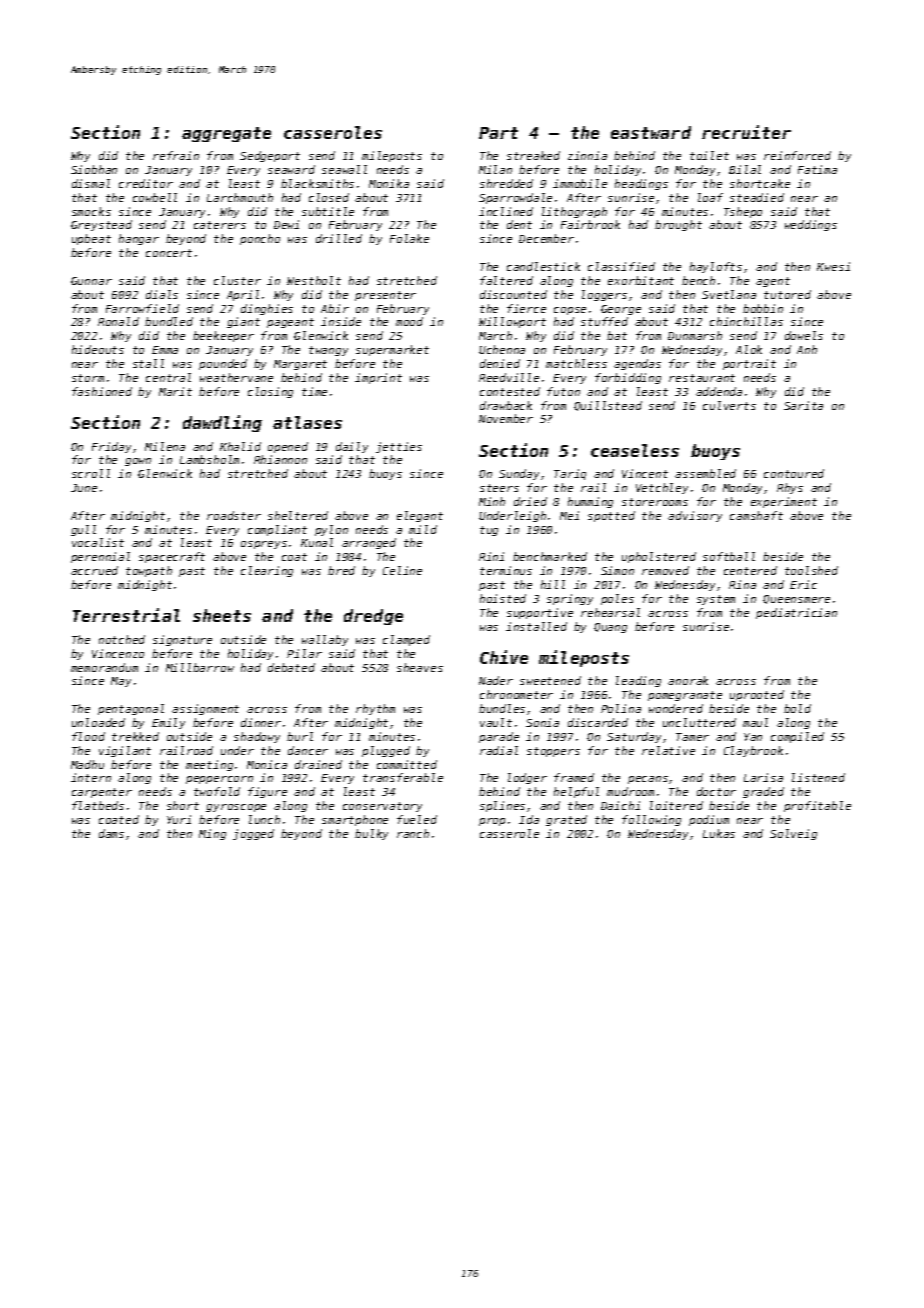 This page has height=1308, width=924. What do you see at coordinates (811, 225) in the page?
I see `weddings` at bounding box center [811, 225].
